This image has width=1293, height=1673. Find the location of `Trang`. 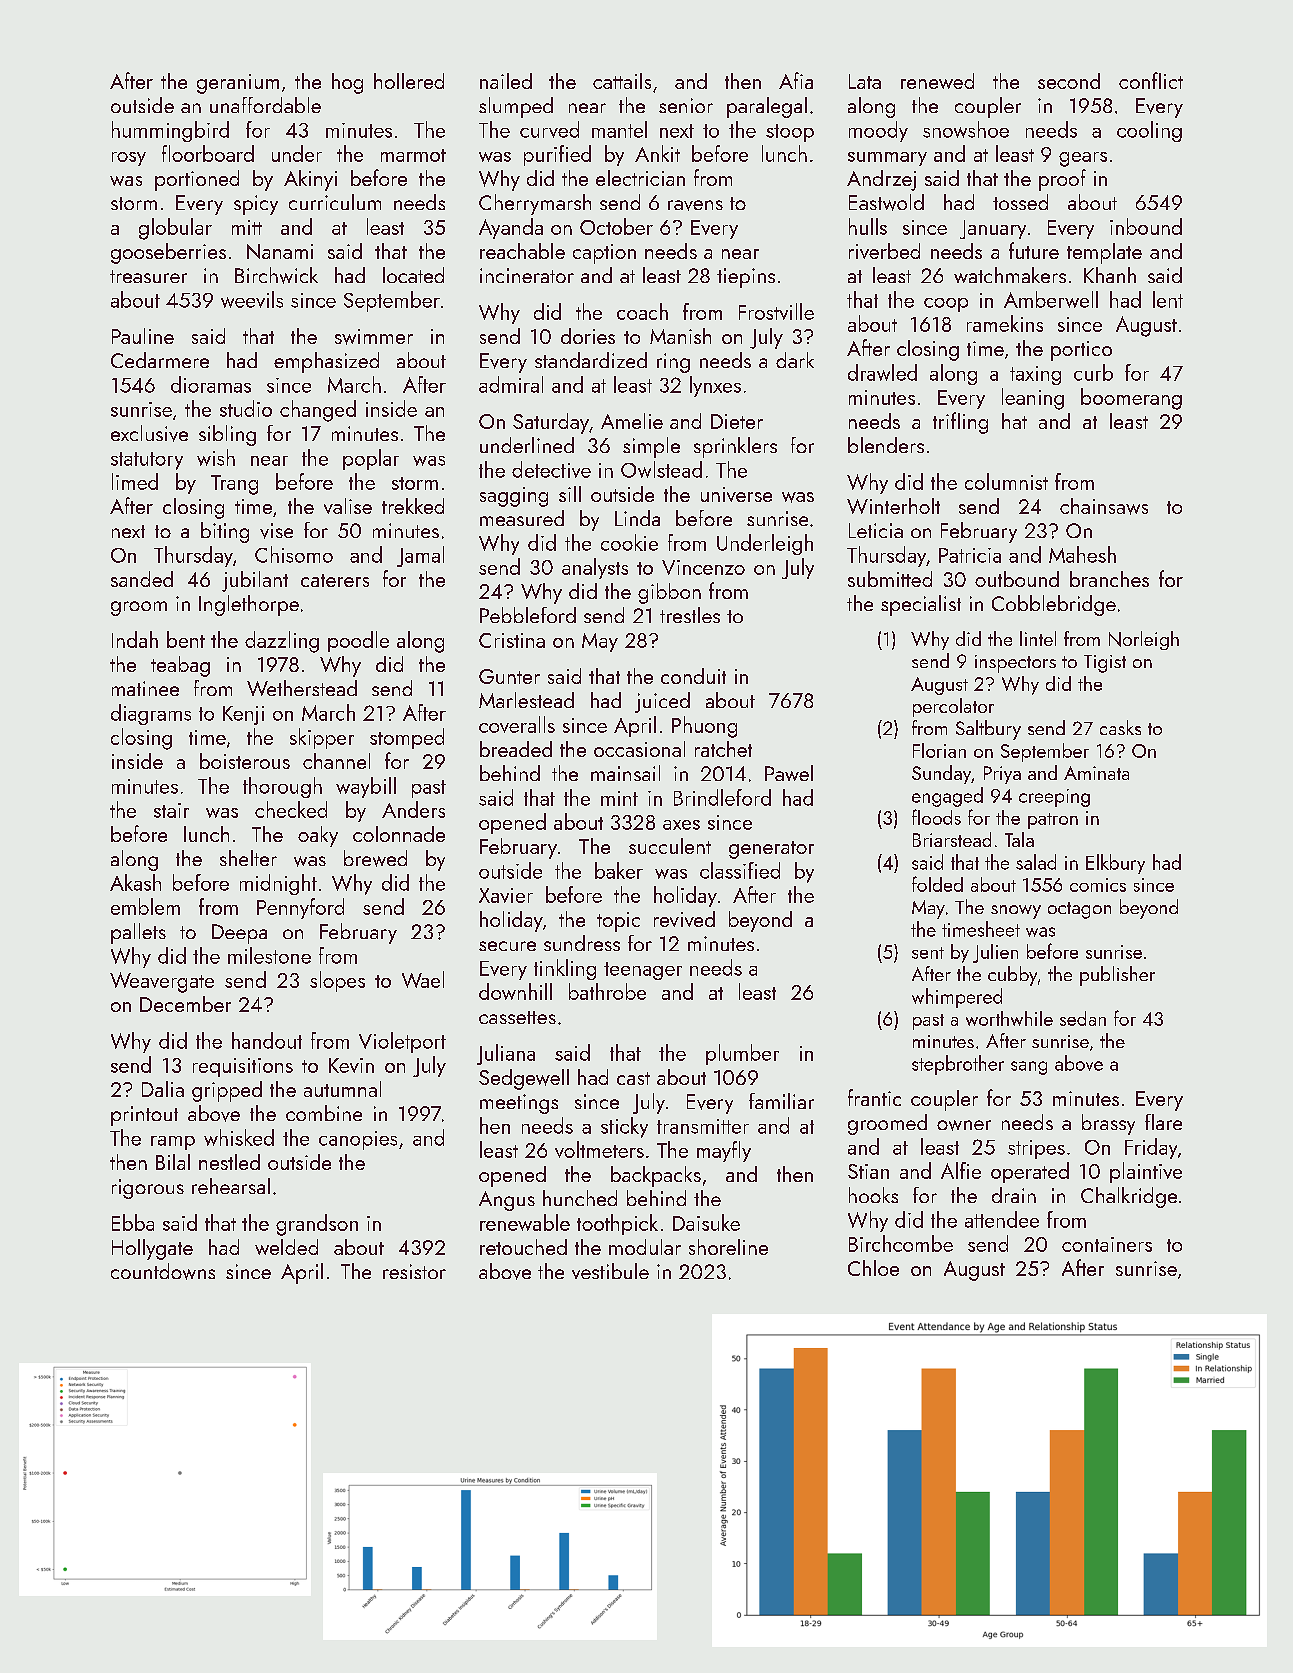

Trang is located at coordinates (234, 485).
